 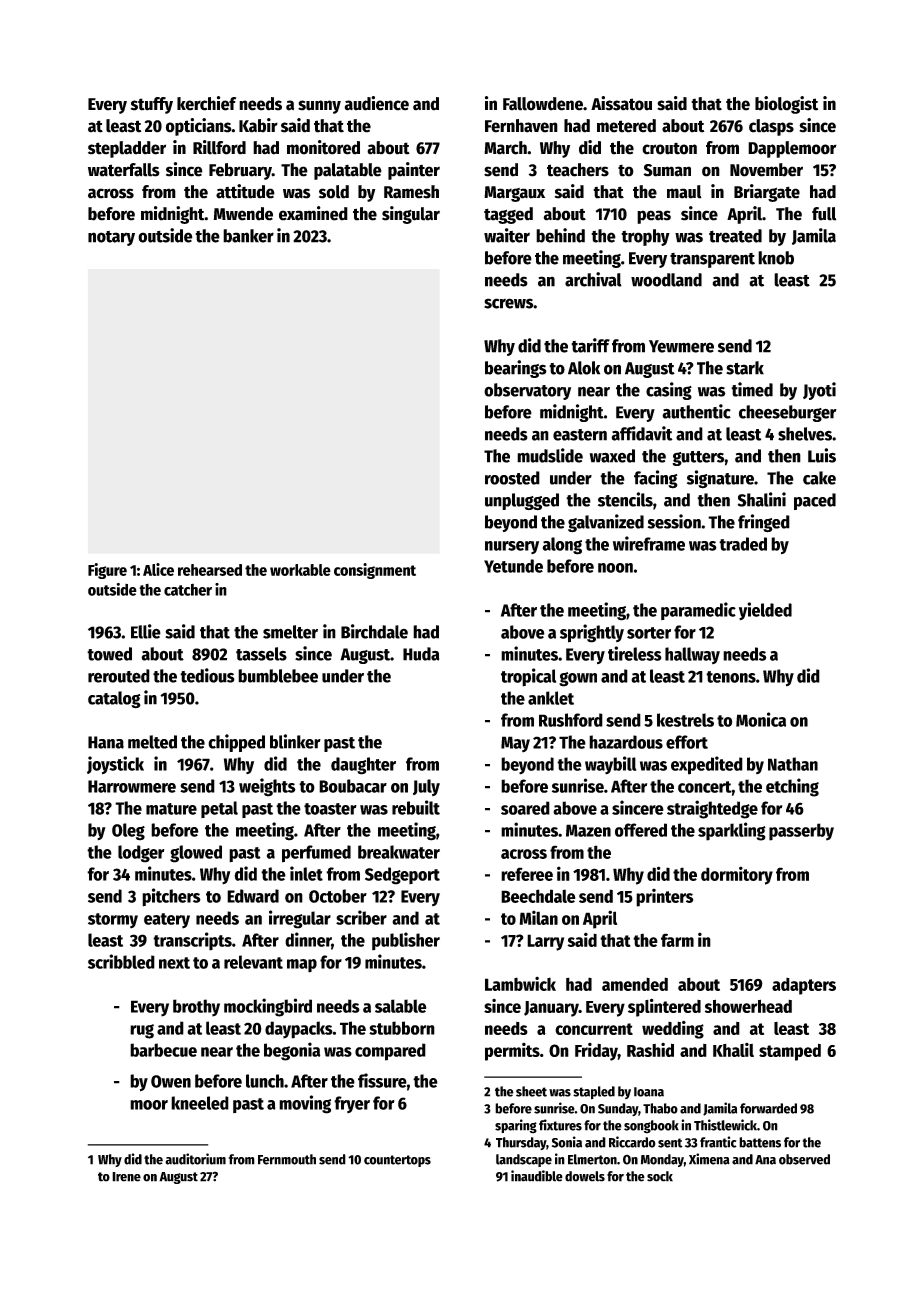 I want to click on audience, so click(x=376, y=103).
